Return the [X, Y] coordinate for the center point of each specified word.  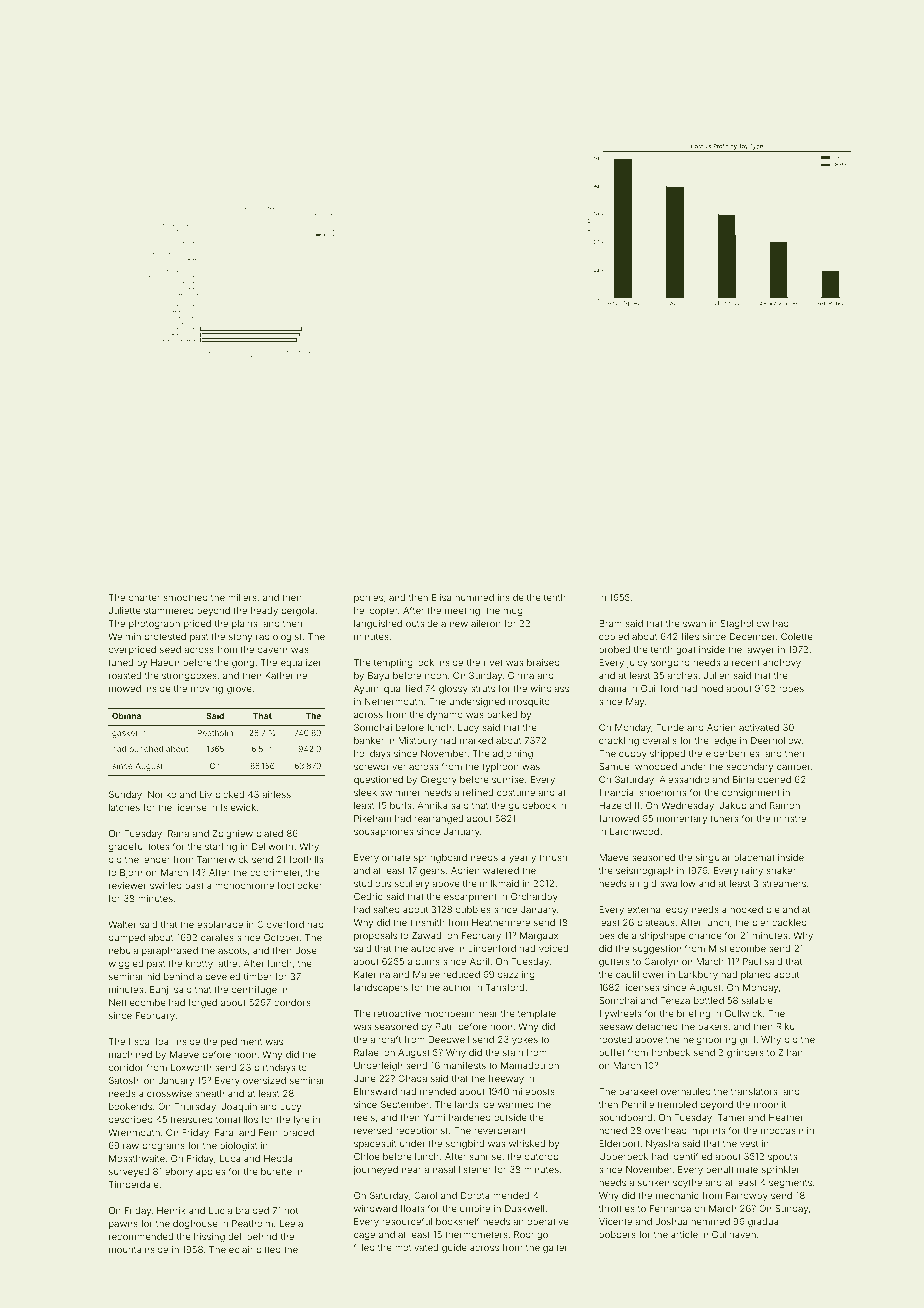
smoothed [186, 597]
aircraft [385, 1039]
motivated [416, 1247]
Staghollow [745, 624]
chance [705, 935]
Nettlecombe [137, 1002]
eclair [241, 1249]
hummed [474, 597]
